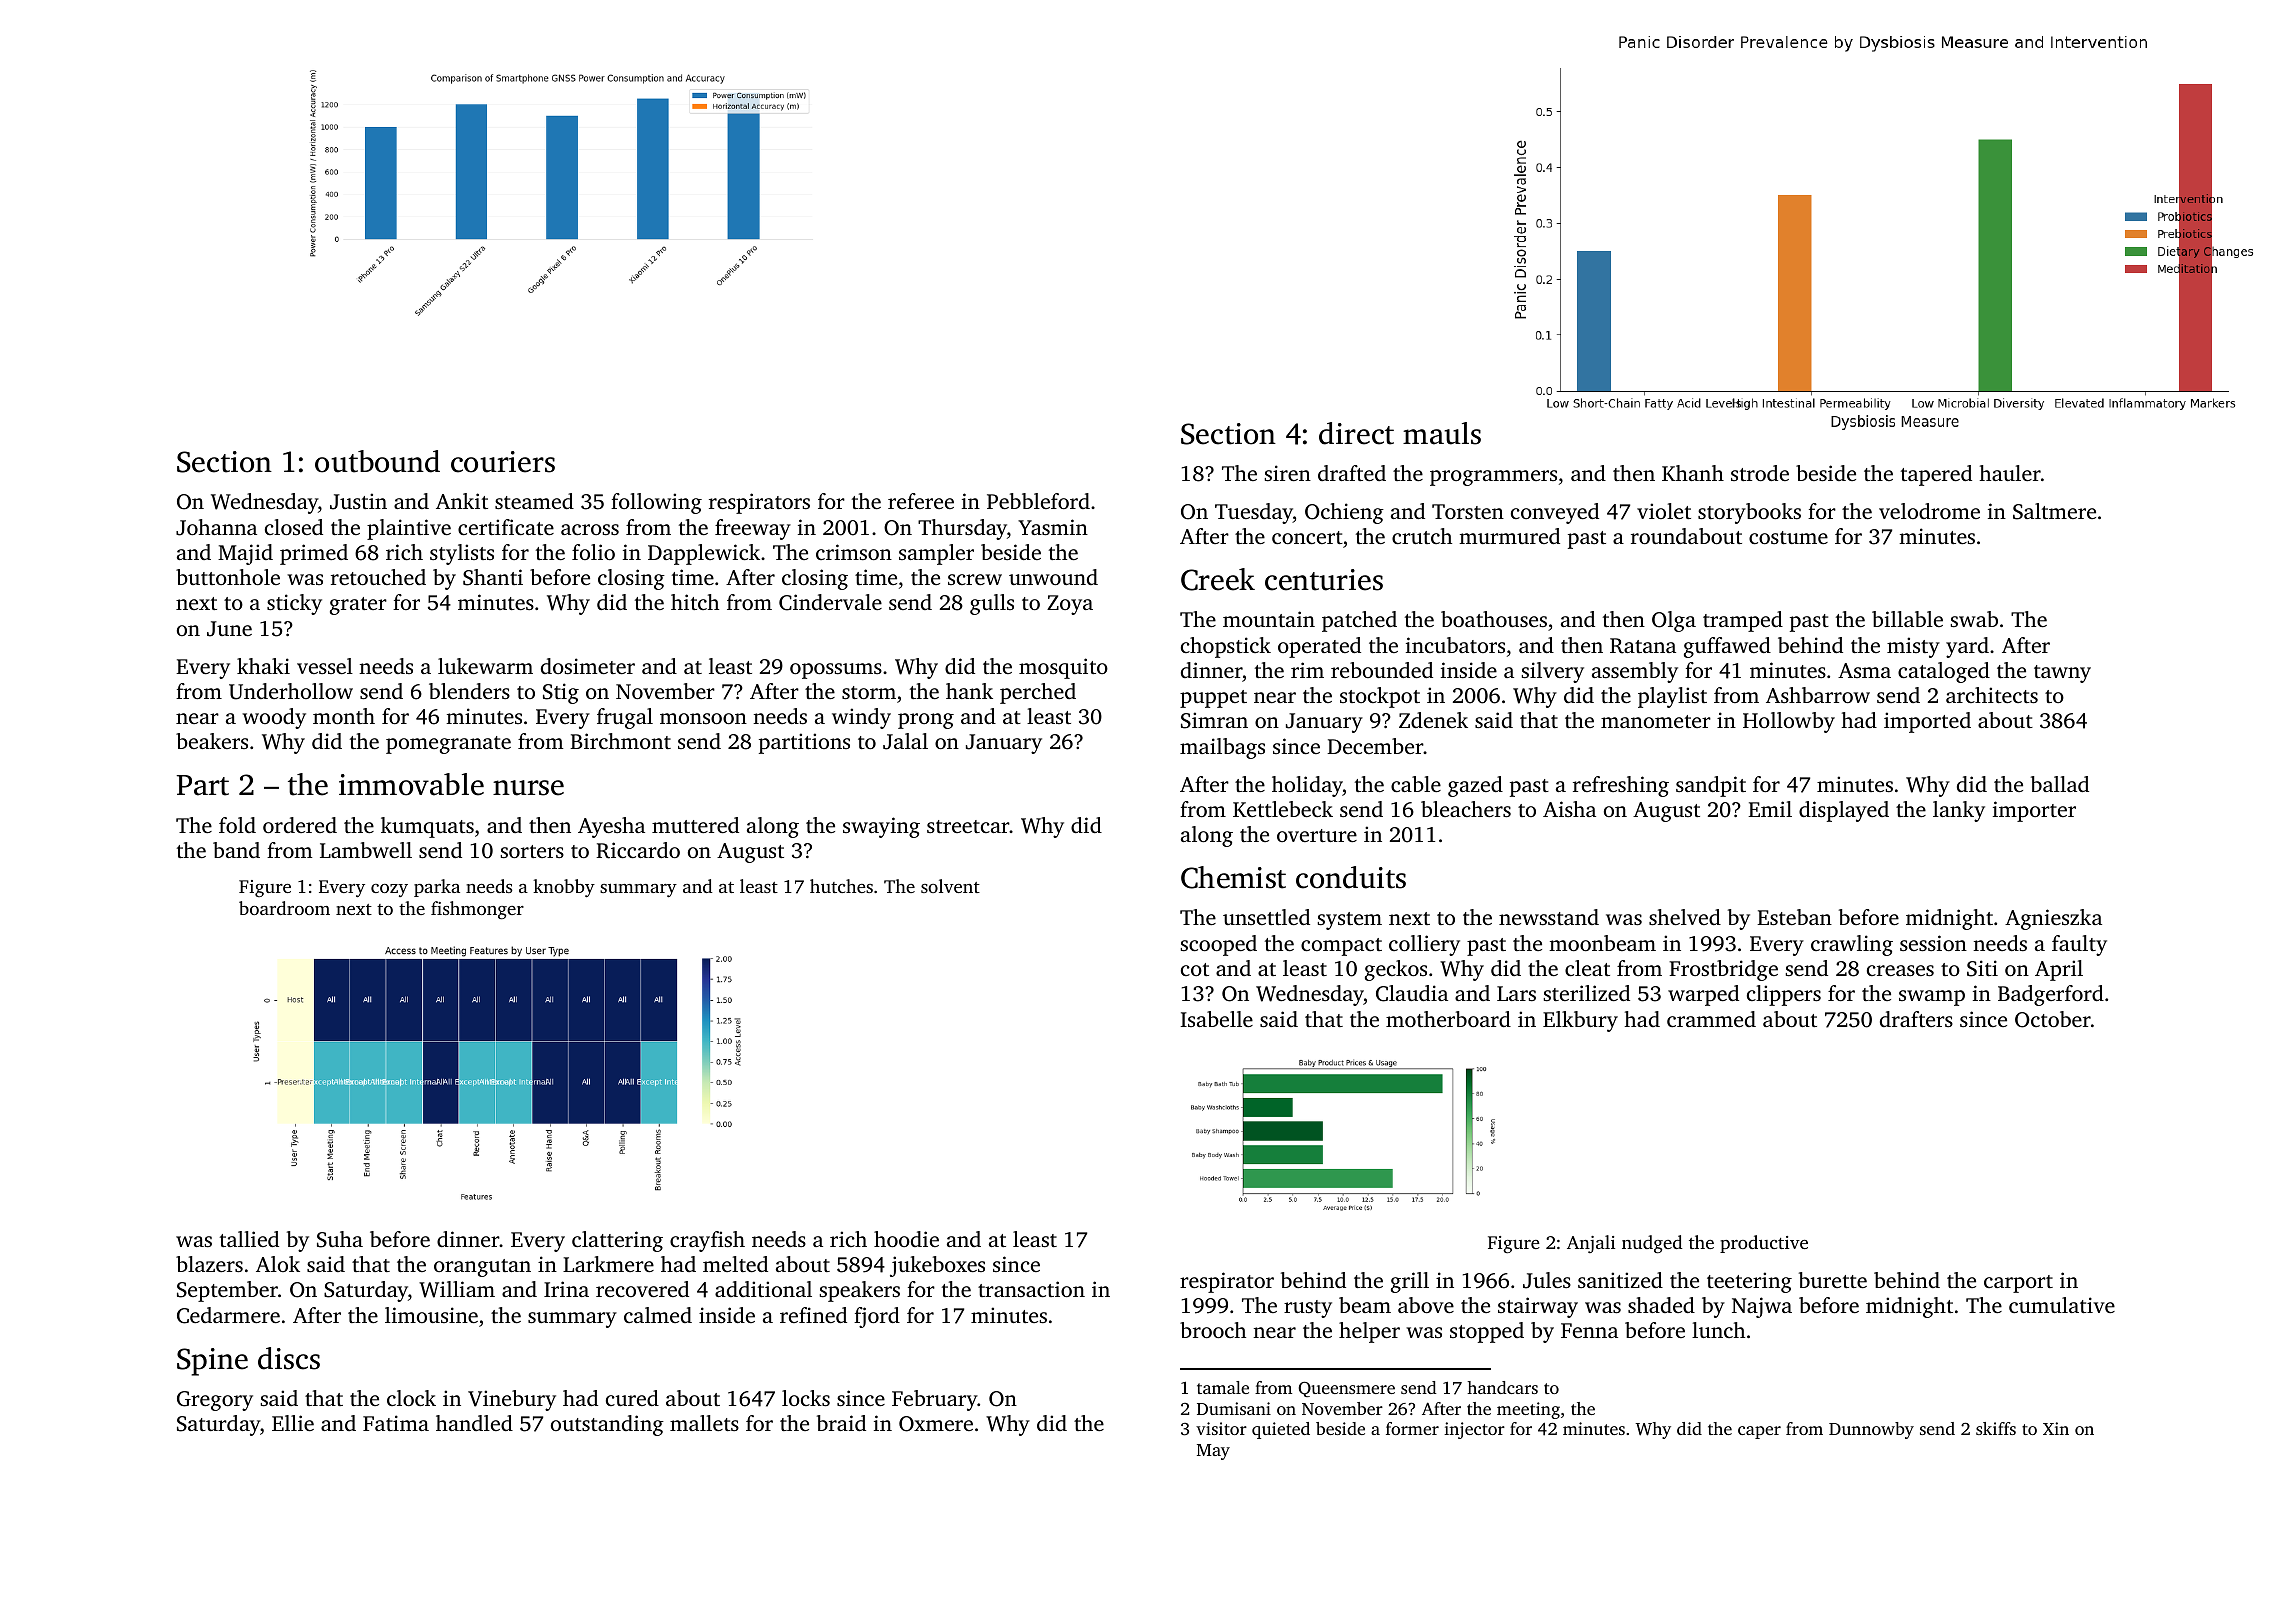 The height and width of the screenshot is (1620, 2292). I want to click on Esteban, so click(1794, 917).
